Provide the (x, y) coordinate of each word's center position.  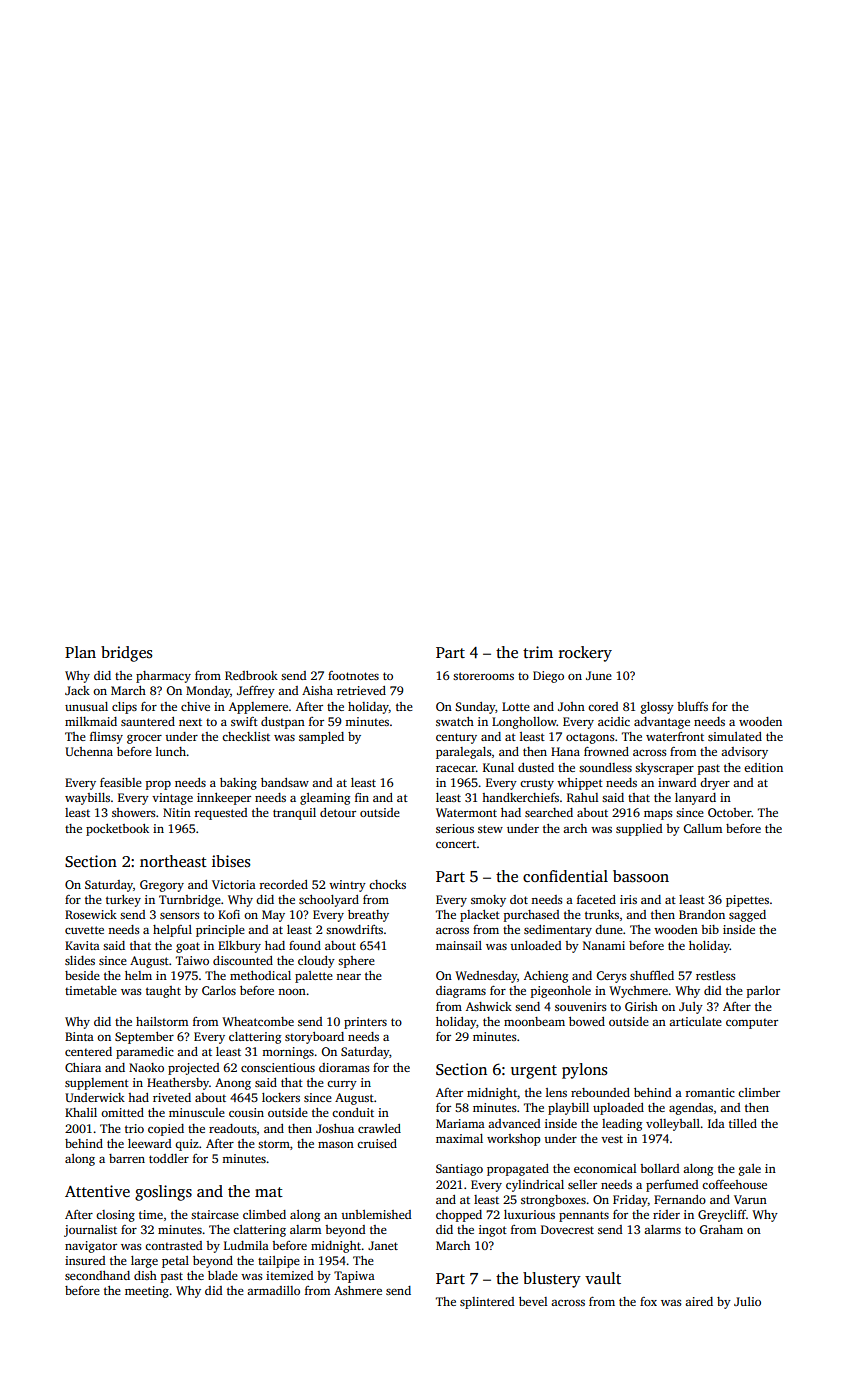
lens (556, 1092)
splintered (487, 1303)
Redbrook (251, 675)
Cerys (611, 977)
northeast (173, 861)
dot (519, 899)
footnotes (353, 675)
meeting (147, 1292)
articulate (695, 1021)
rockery (585, 654)
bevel (533, 1301)
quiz (187, 1145)
